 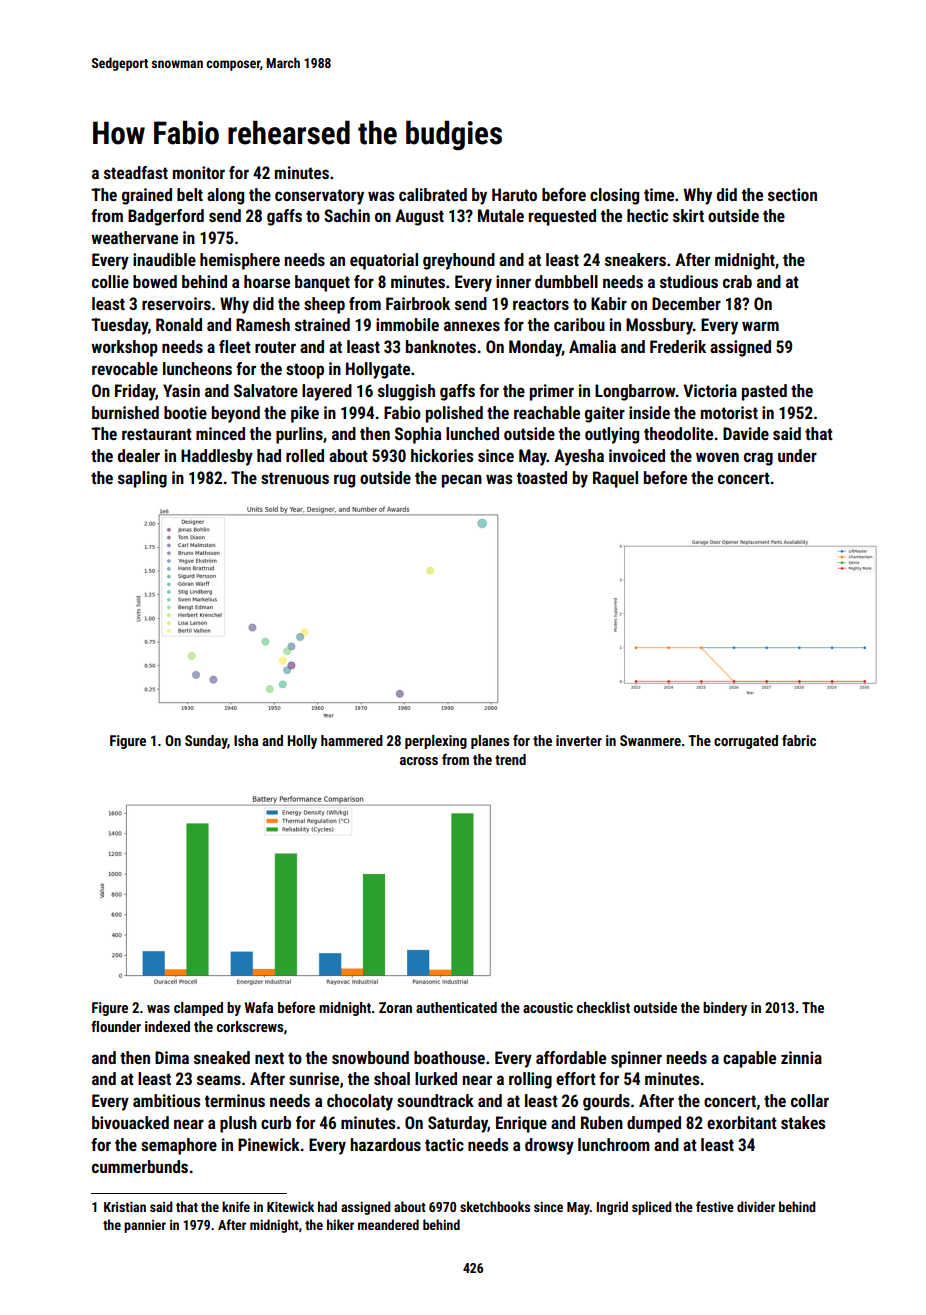 I want to click on Swanmere, so click(x=650, y=740).
